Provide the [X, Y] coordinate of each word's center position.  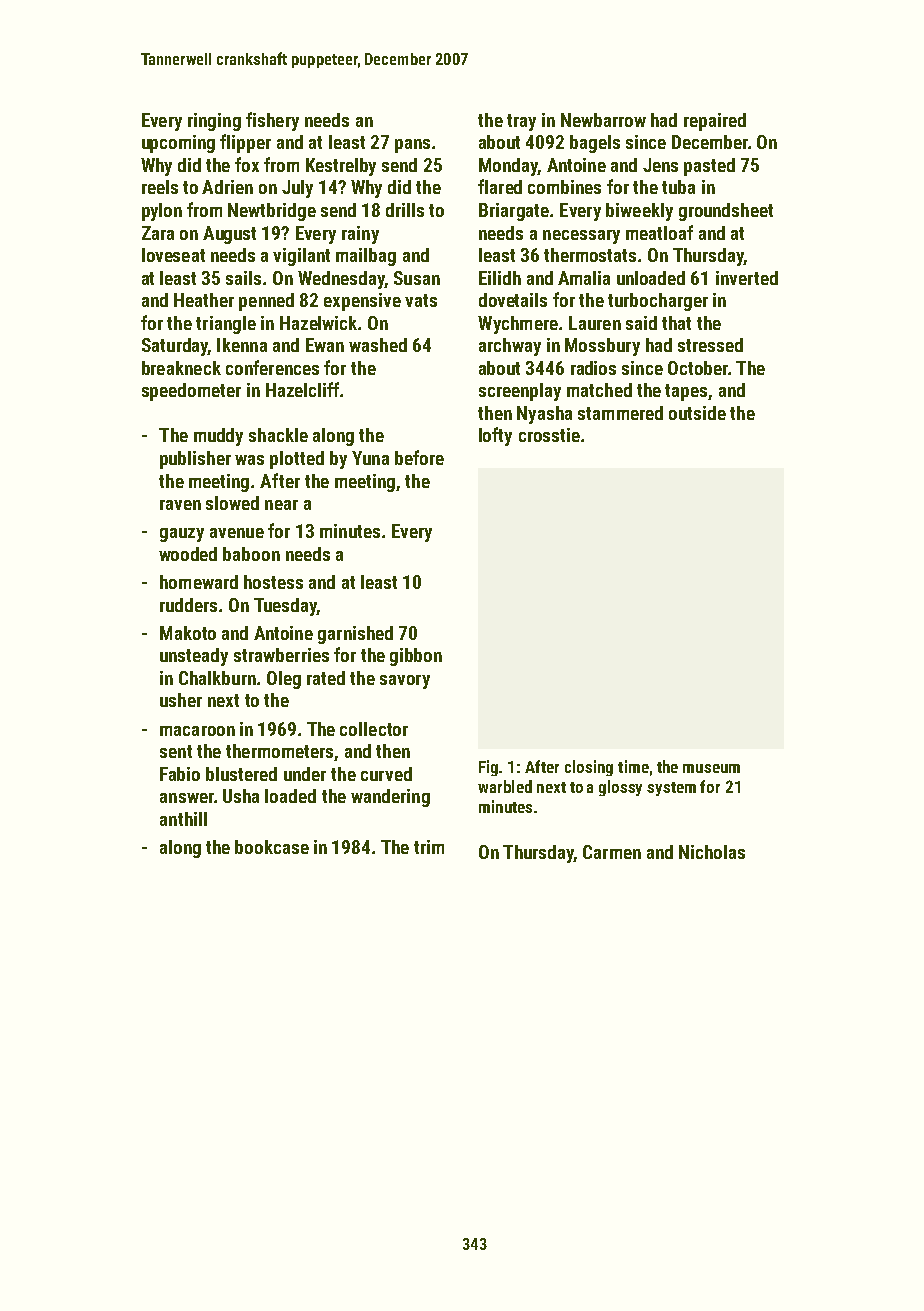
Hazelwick [318, 323]
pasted [709, 167]
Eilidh [500, 278]
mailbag [366, 257]
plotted [297, 460]
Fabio [180, 774]
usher [181, 700]
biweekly [639, 212]
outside [697, 413]
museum [711, 768]
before [419, 457]
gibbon [416, 657]
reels [160, 187]
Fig [488, 768]
